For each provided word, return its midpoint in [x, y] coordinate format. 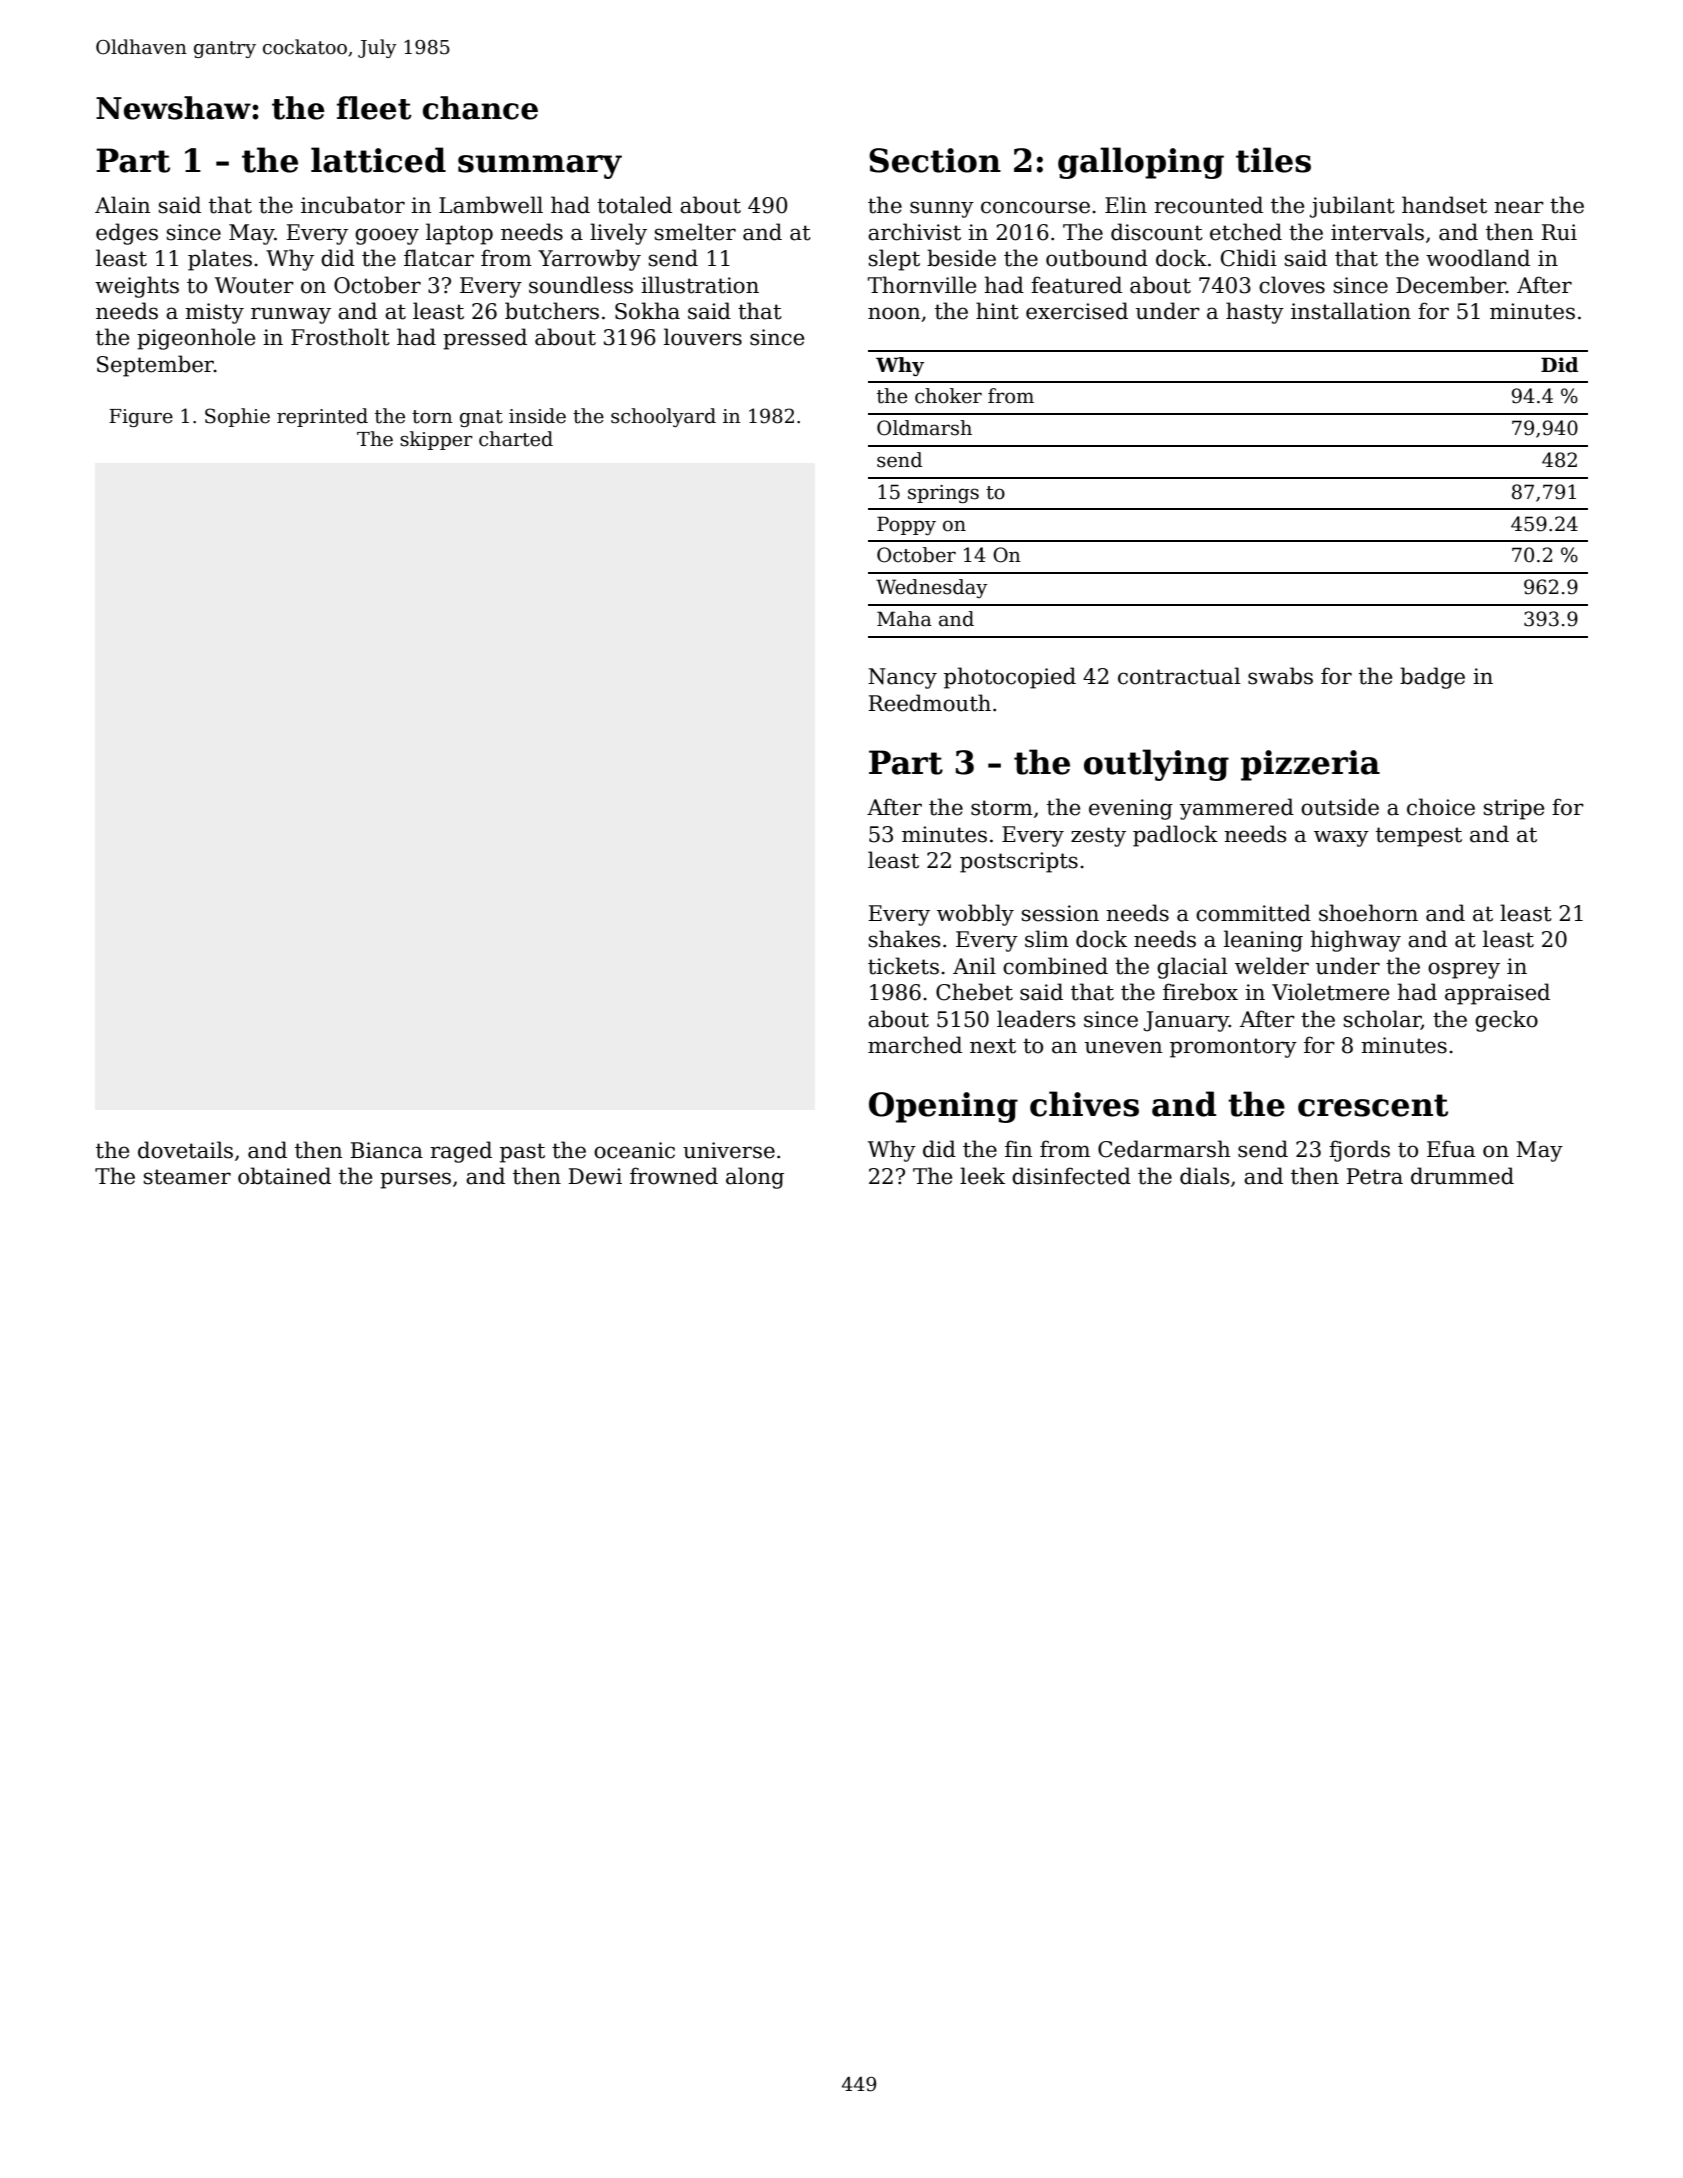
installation [1351, 311]
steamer [187, 1177]
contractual [1179, 676]
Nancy [902, 678]
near [1519, 207]
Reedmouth [929, 703]
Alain [122, 205]
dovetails [185, 1150]
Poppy [906, 525]
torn [432, 417]
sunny [942, 209]
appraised [1497, 994]
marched [915, 1045]
